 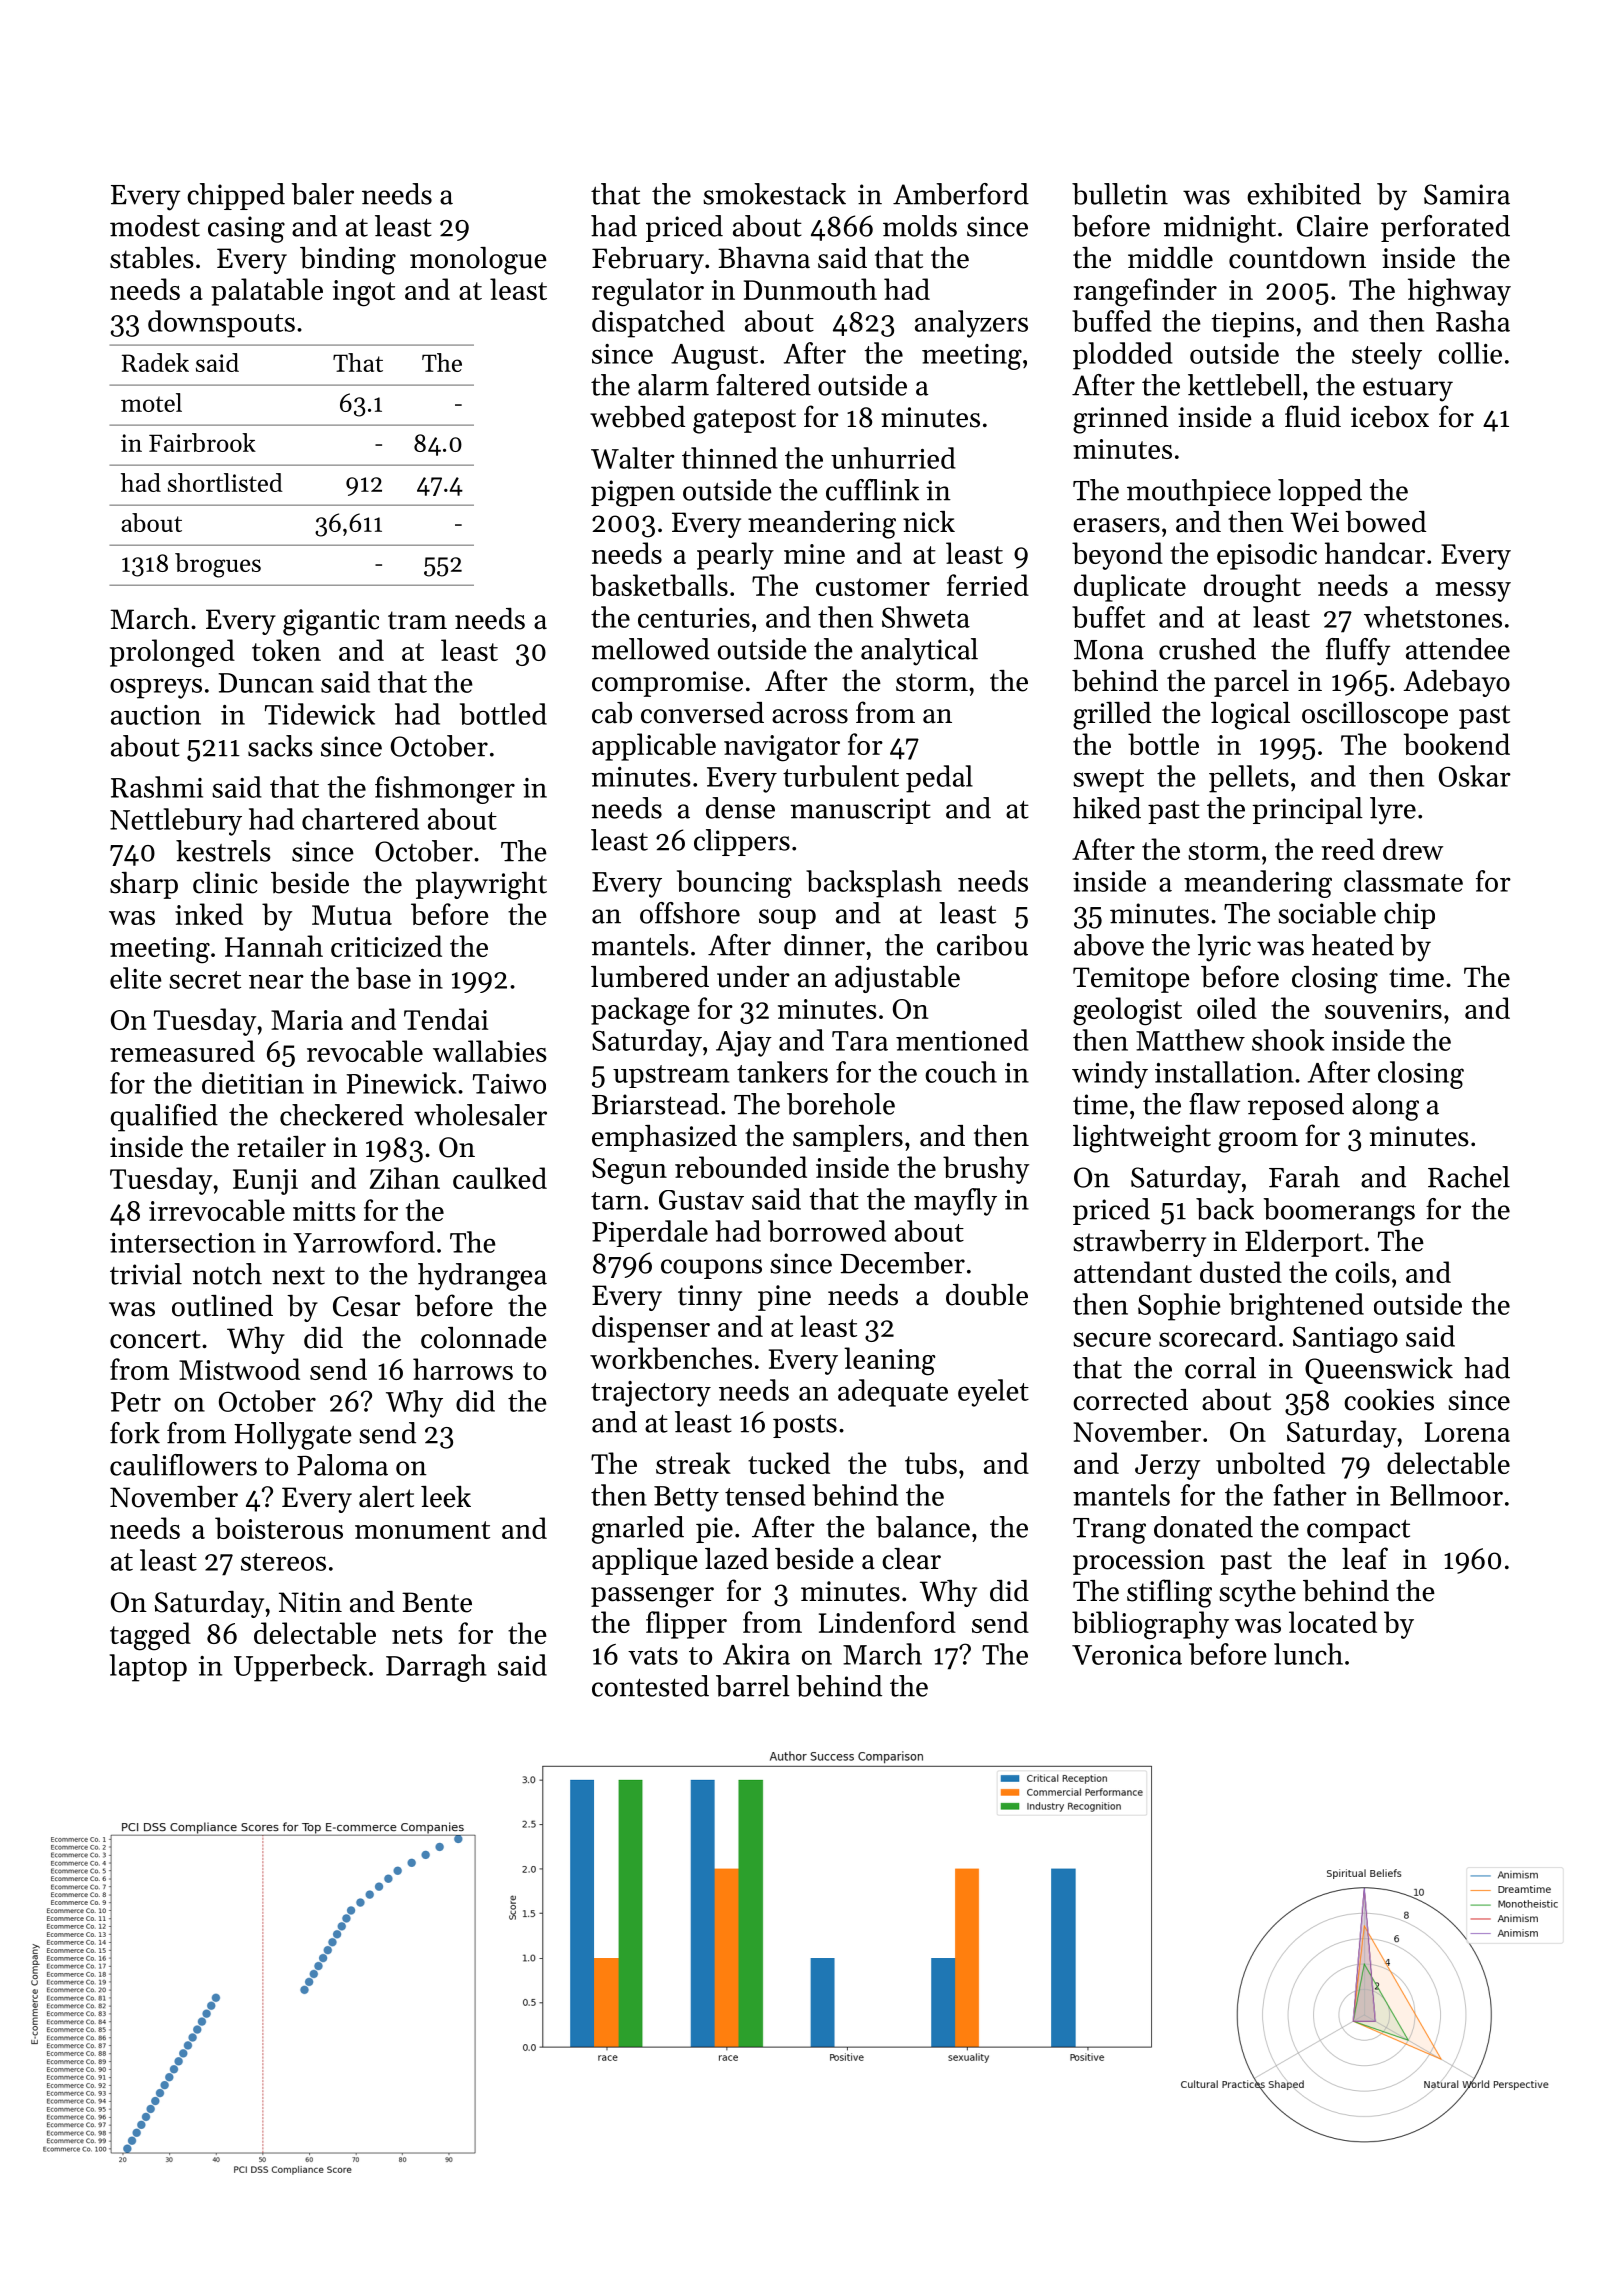 I want to click on Darragh, so click(x=436, y=1668).
